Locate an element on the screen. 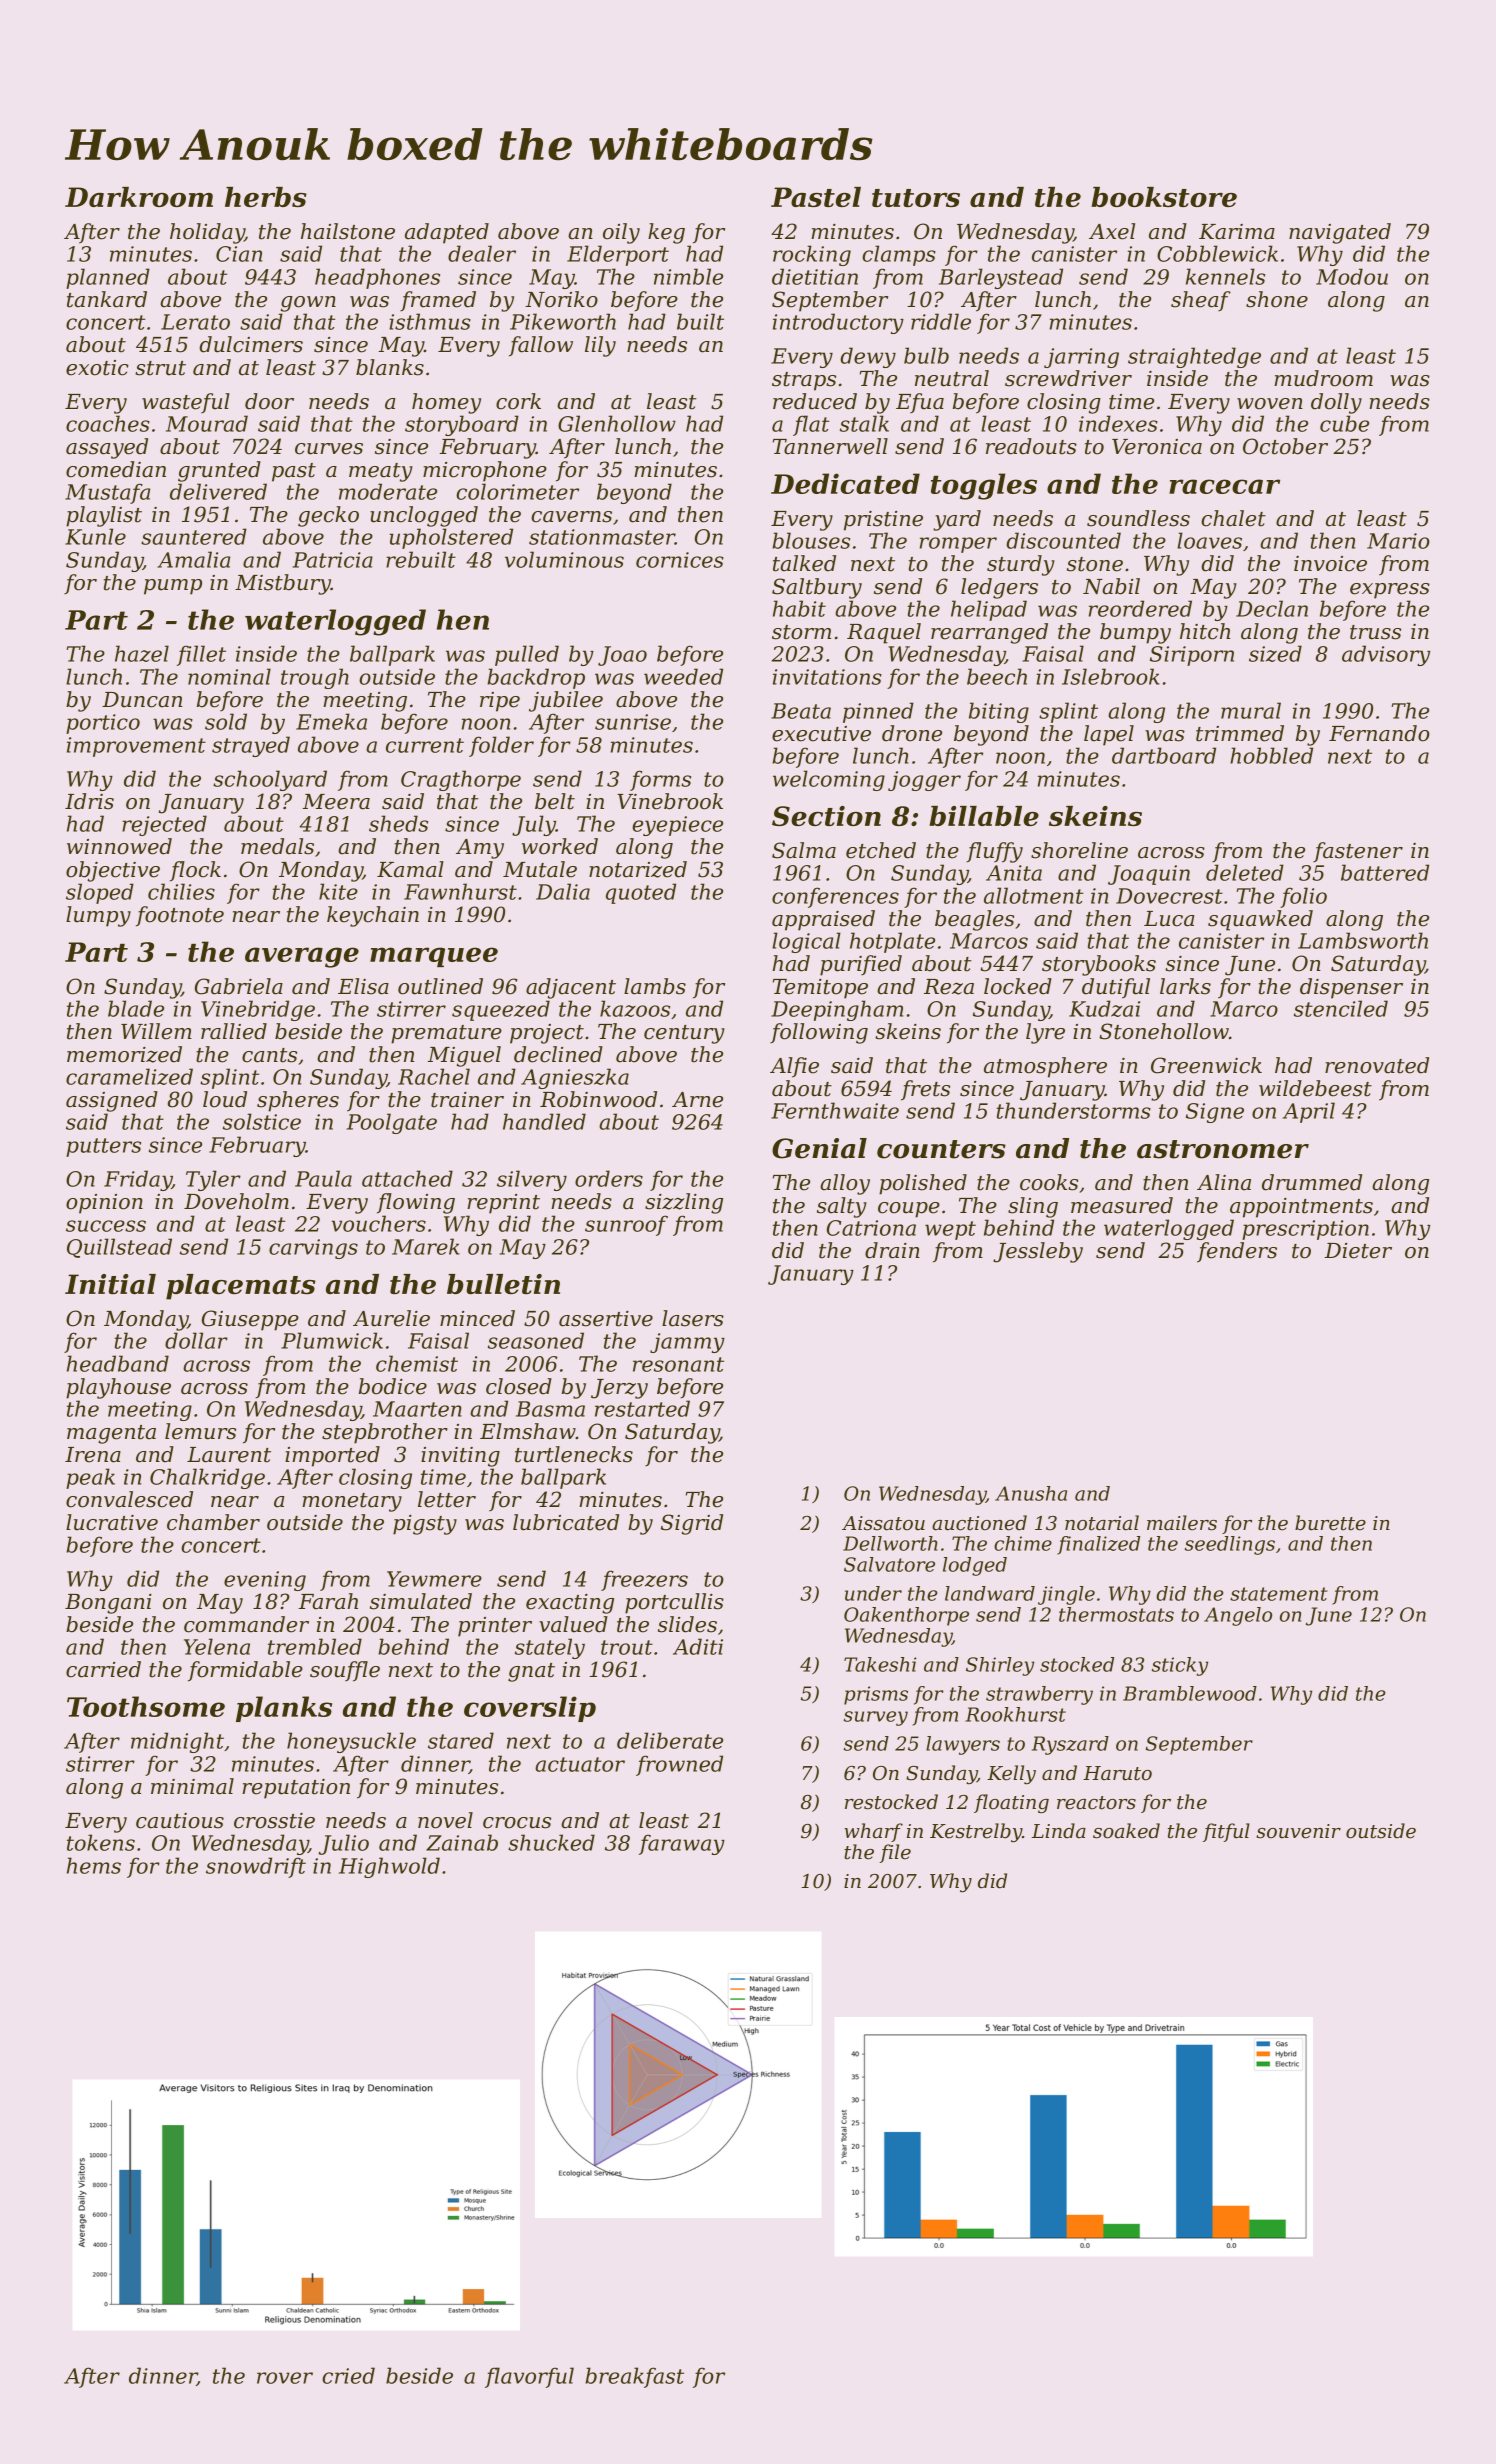 The width and height of the screenshot is (1496, 2464). sizzling is located at coordinates (684, 1203).
